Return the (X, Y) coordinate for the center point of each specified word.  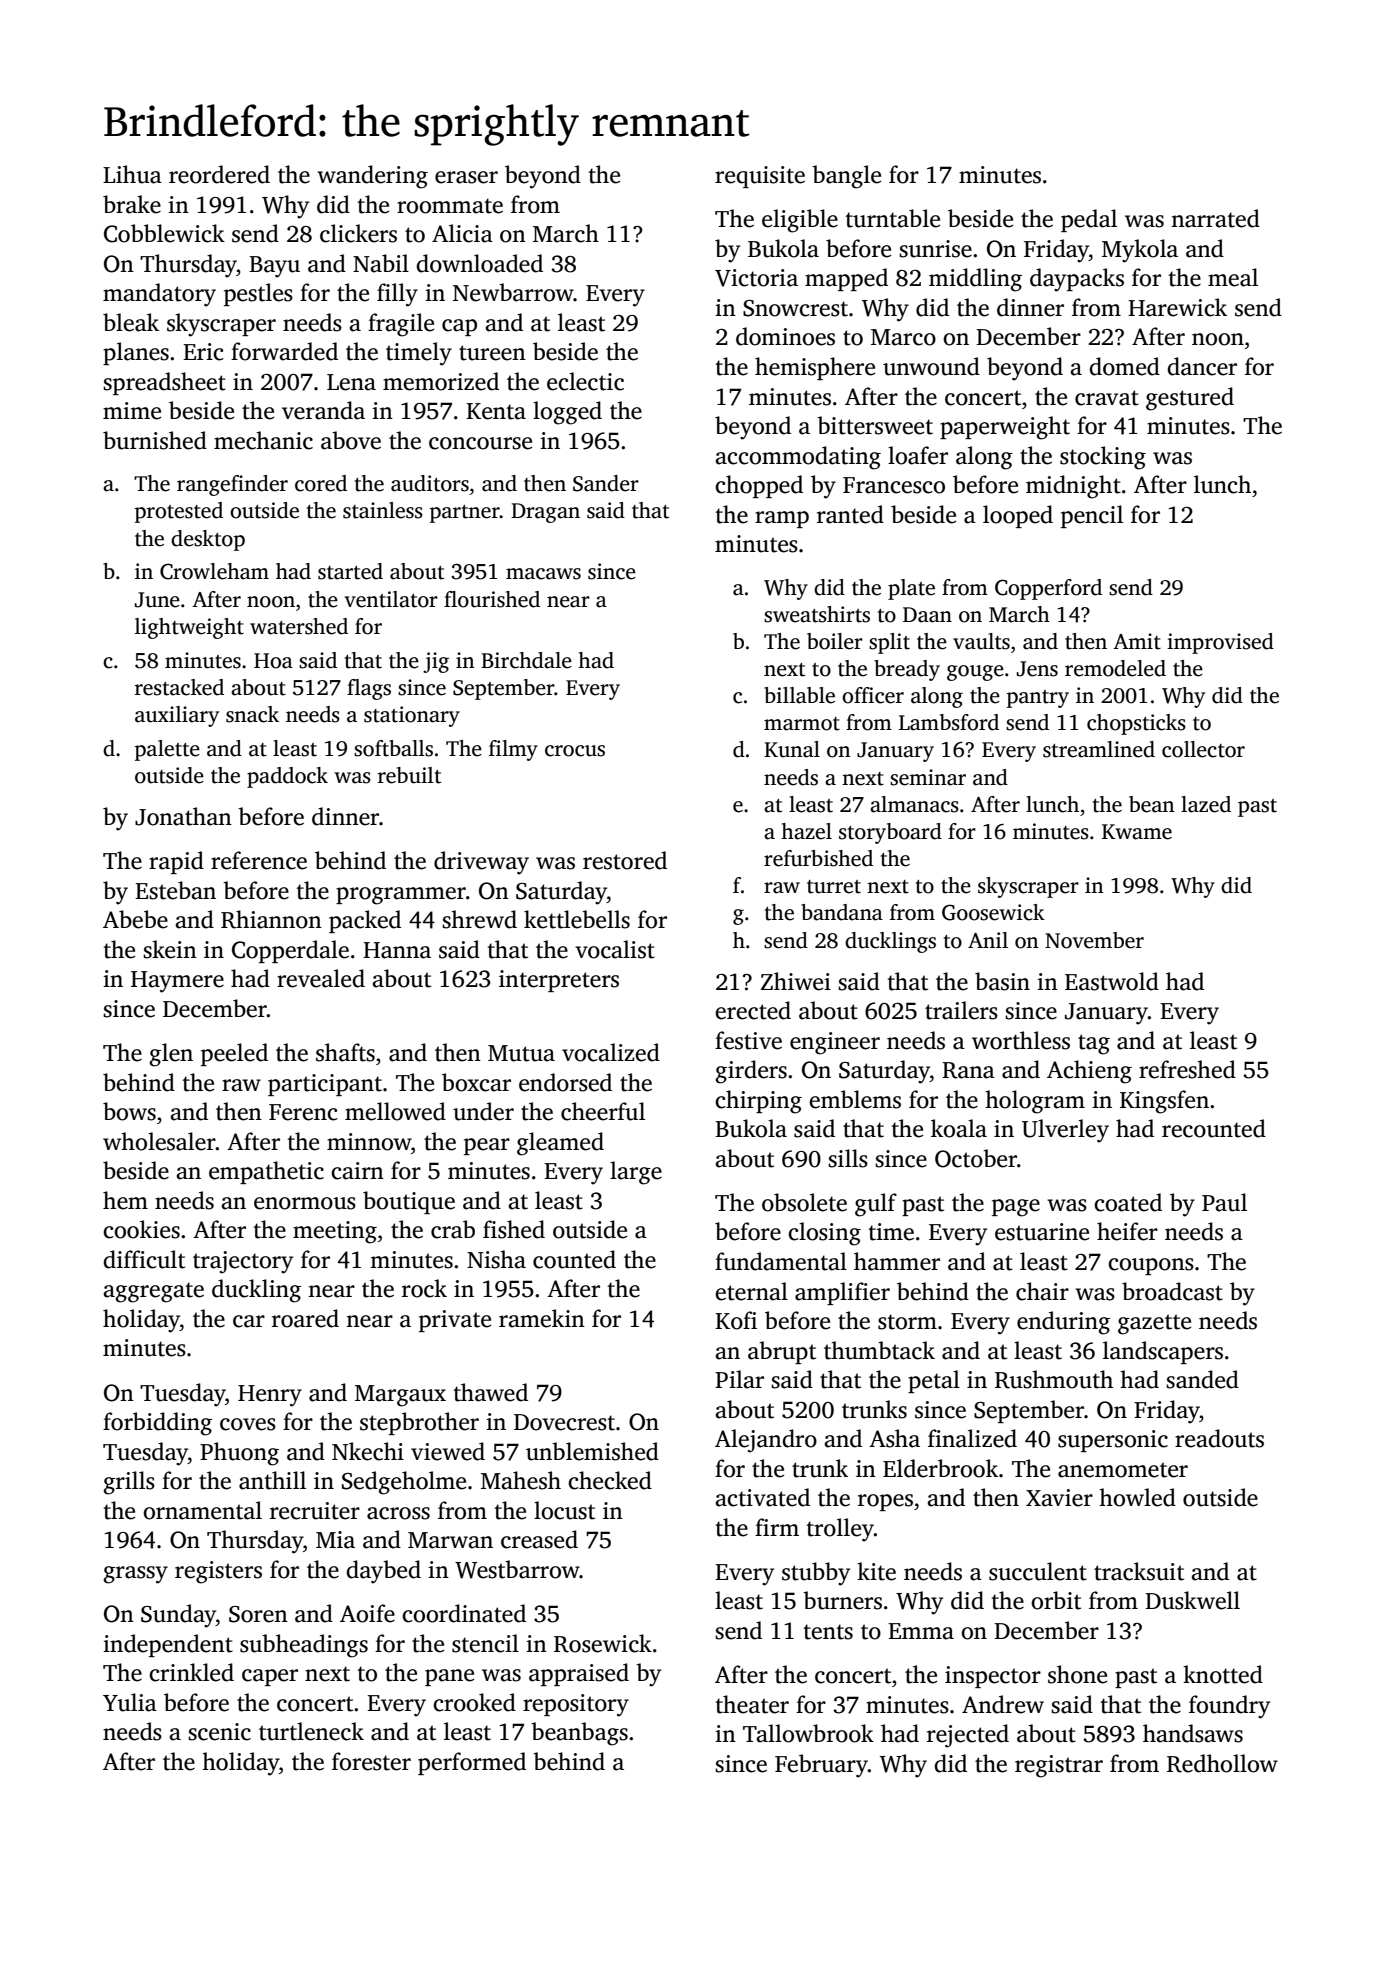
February (821, 1766)
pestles (258, 294)
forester (371, 1761)
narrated (1215, 218)
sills (848, 1158)
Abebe (135, 919)
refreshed (1187, 1069)
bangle (846, 177)
